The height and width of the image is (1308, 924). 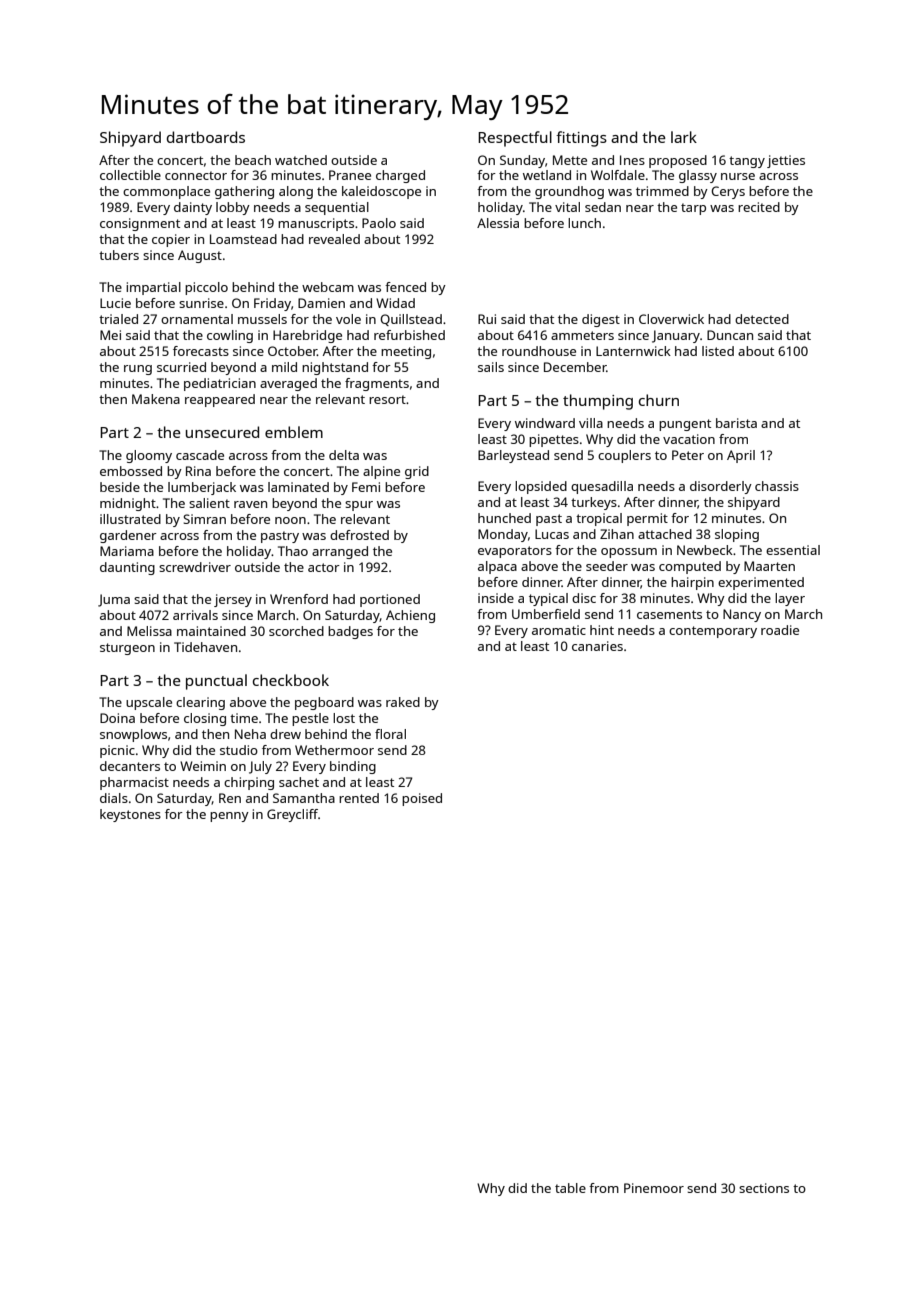 I want to click on Paolo, so click(x=379, y=223).
